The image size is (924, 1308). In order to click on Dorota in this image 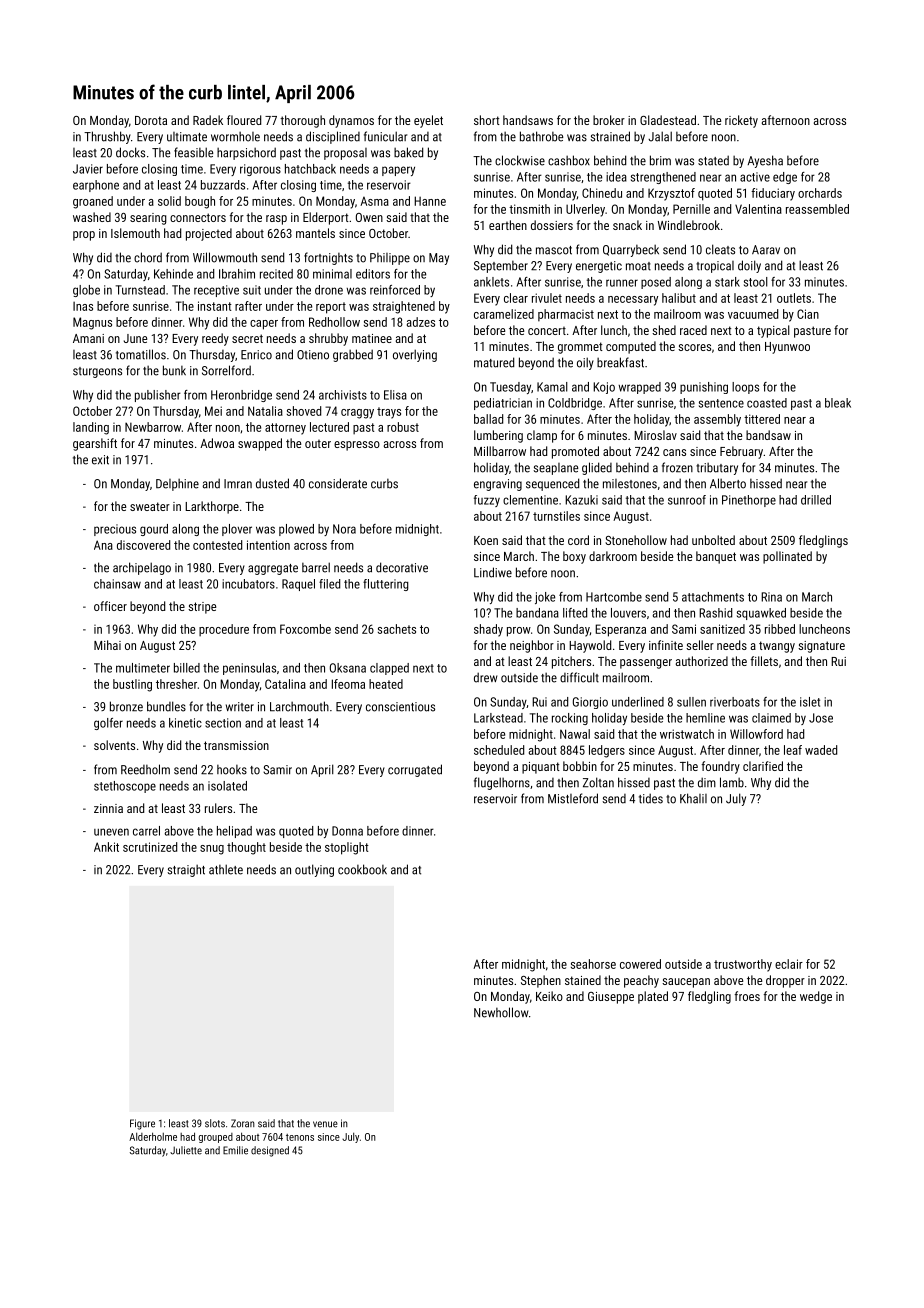, I will do `click(151, 120)`.
